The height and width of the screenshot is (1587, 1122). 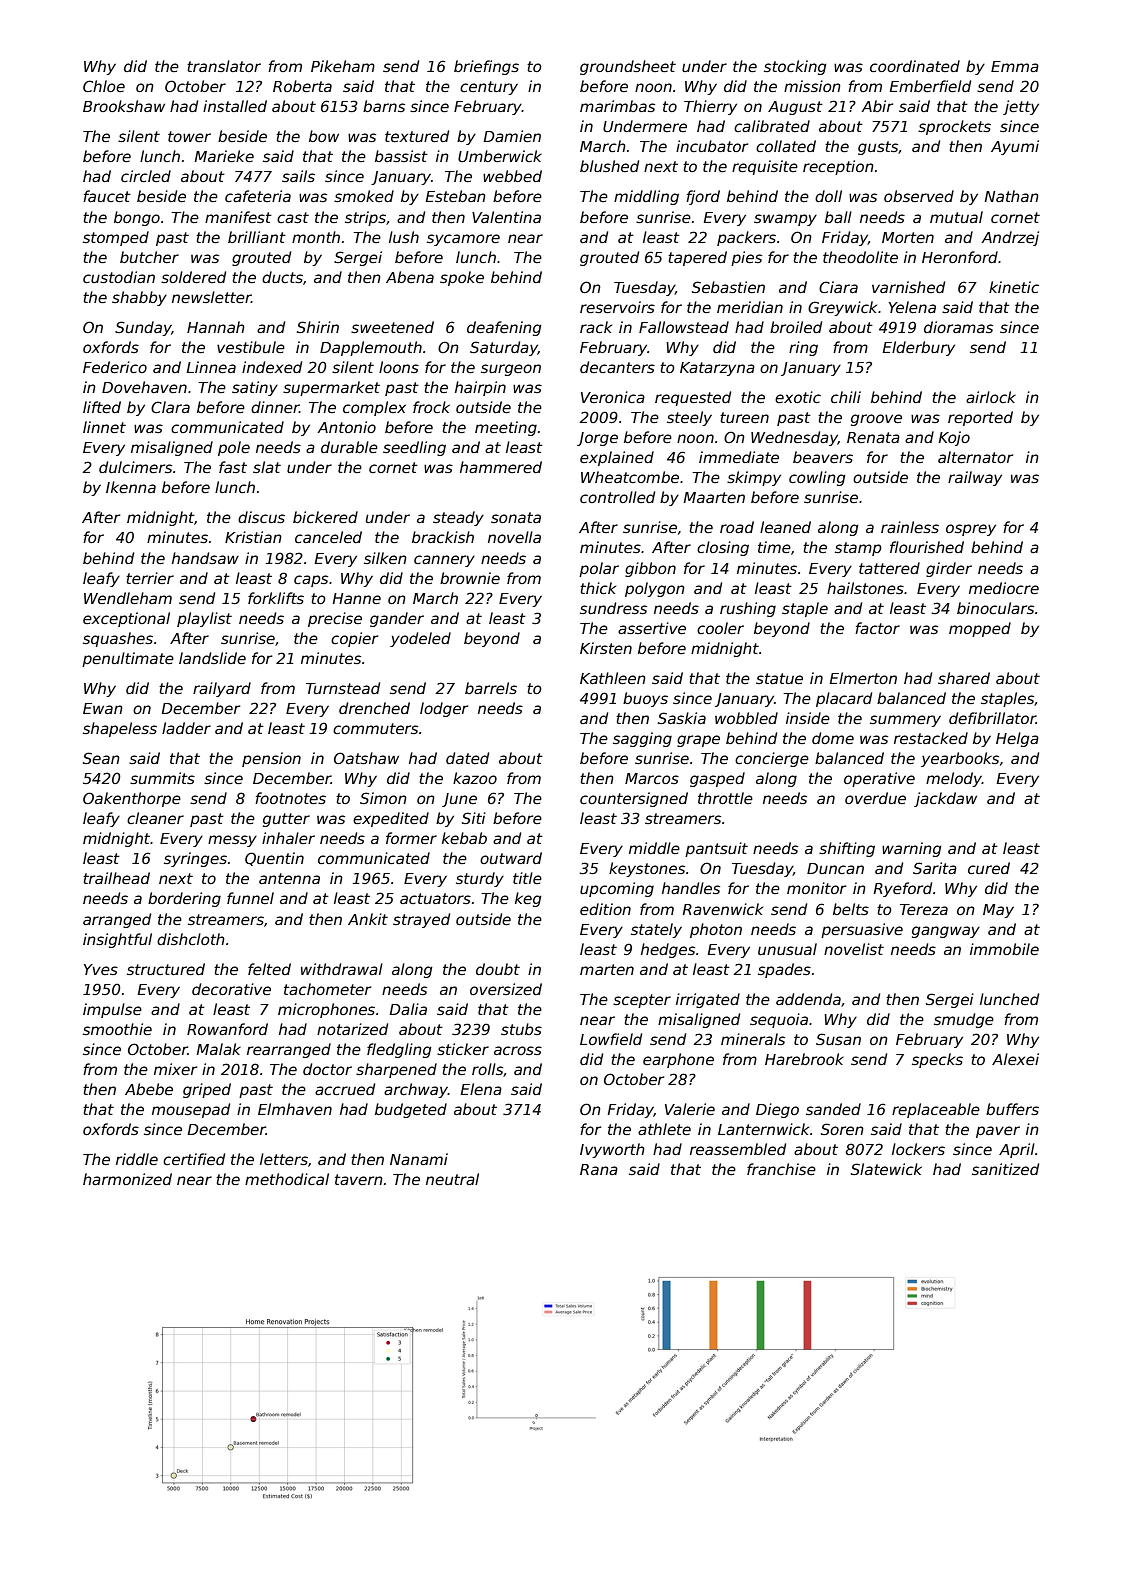 I want to click on briefings, so click(x=486, y=67).
